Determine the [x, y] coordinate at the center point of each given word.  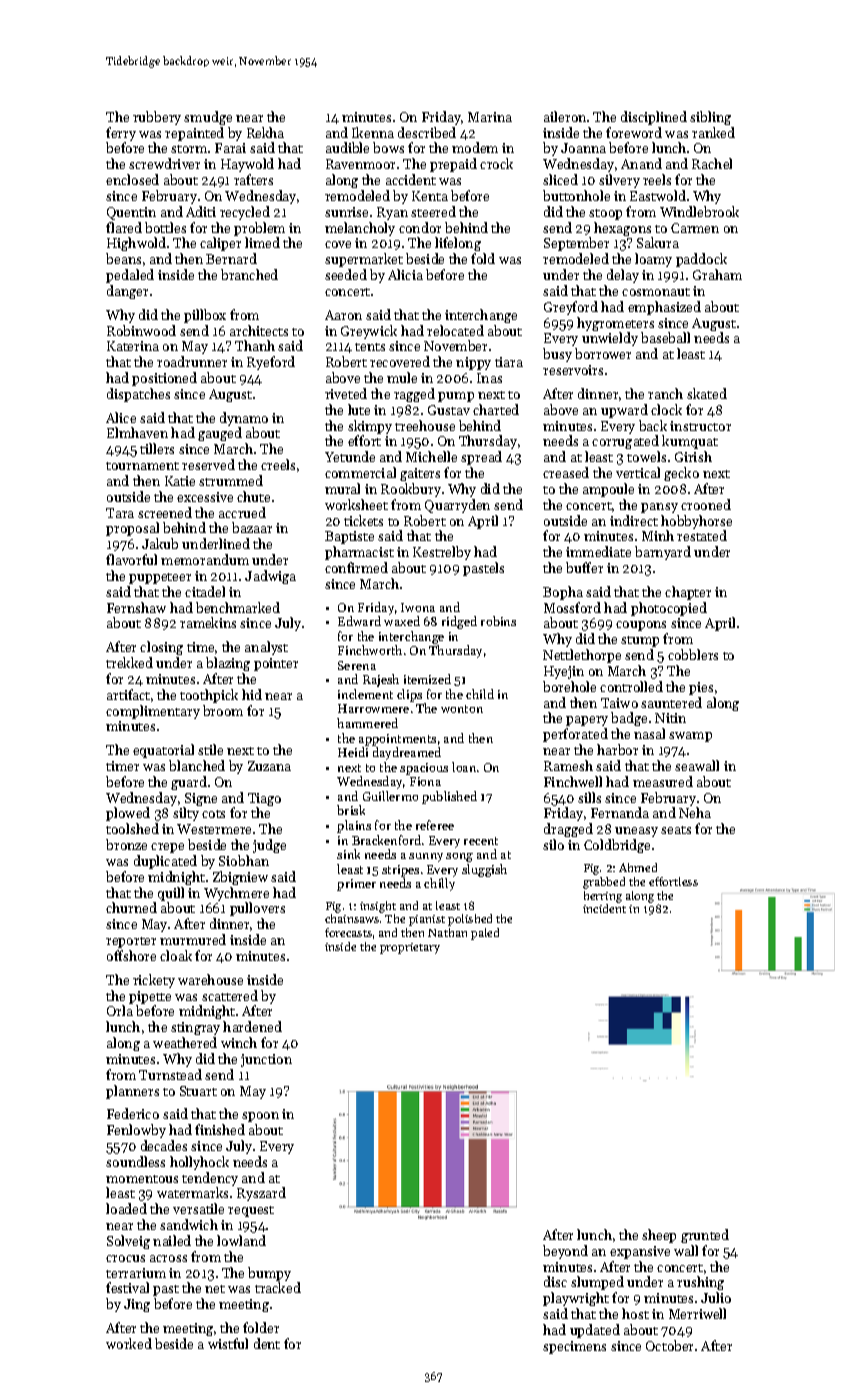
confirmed [356, 567]
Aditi [201, 211]
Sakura [658, 242]
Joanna [583, 148]
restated [702, 535]
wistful [228, 1343]
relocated [455, 330]
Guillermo [390, 796]
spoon [260, 1117]
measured [663, 781]
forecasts [348, 932]
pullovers [257, 909]
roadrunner [192, 361]
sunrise [346, 212]
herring [603, 897]
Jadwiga [270, 577]
